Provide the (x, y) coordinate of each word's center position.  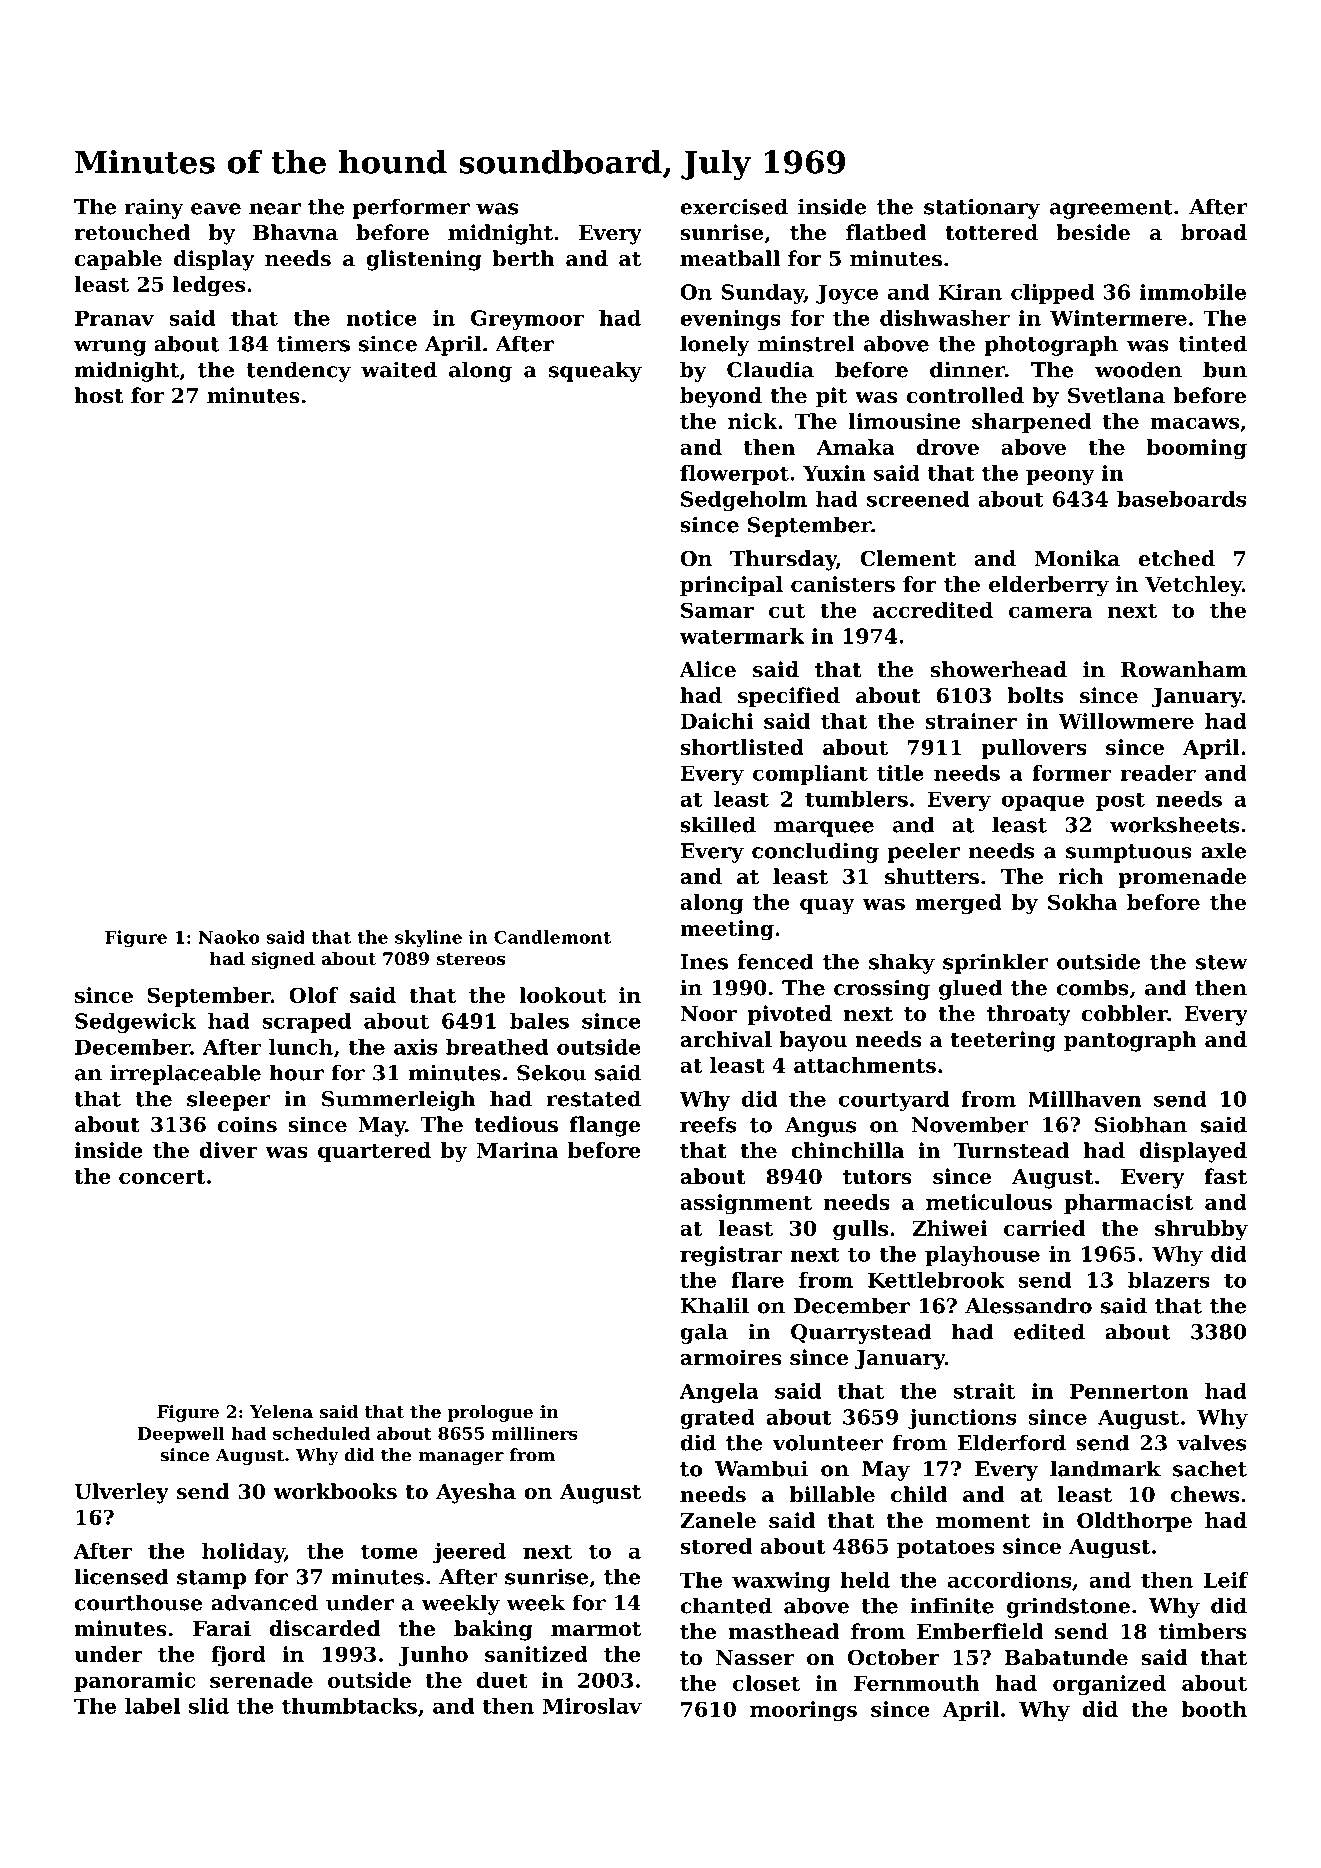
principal (731, 586)
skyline (428, 938)
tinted (1212, 343)
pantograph (1130, 1041)
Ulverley (121, 1493)
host (98, 395)
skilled (718, 824)
